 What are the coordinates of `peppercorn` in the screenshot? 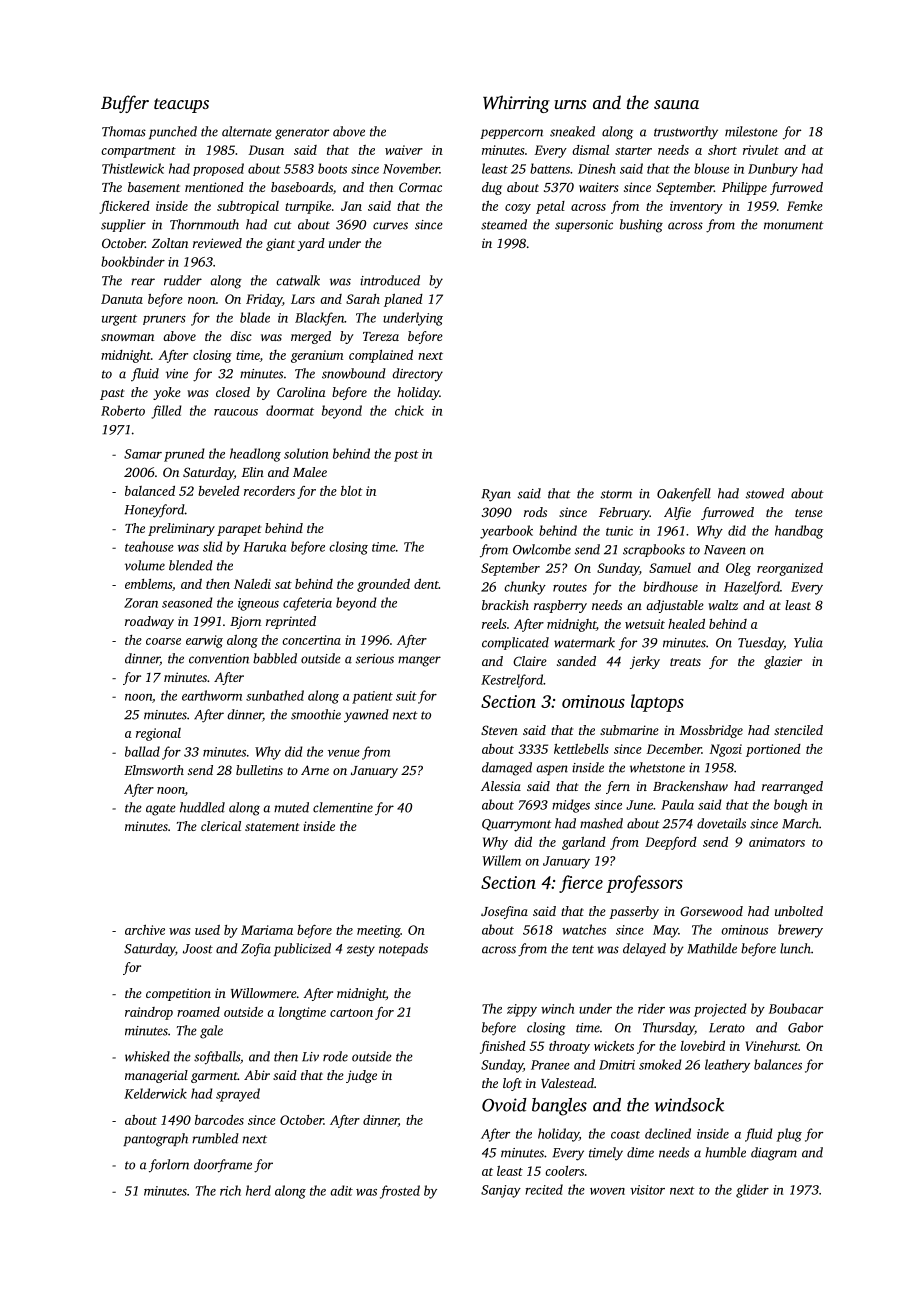 It's located at (511, 134).
